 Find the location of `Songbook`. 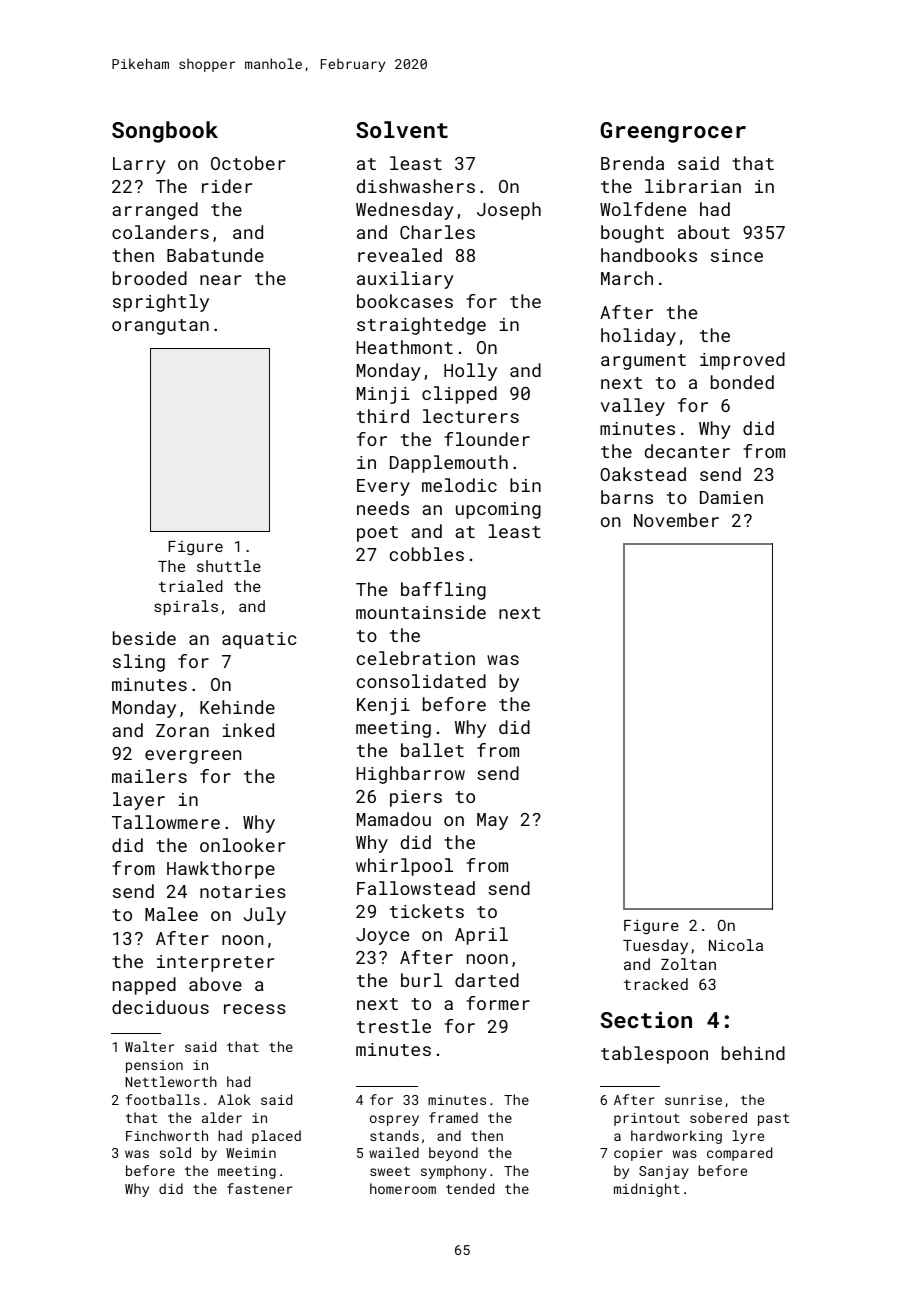

Songbook is located at coordinates (165, 132).
